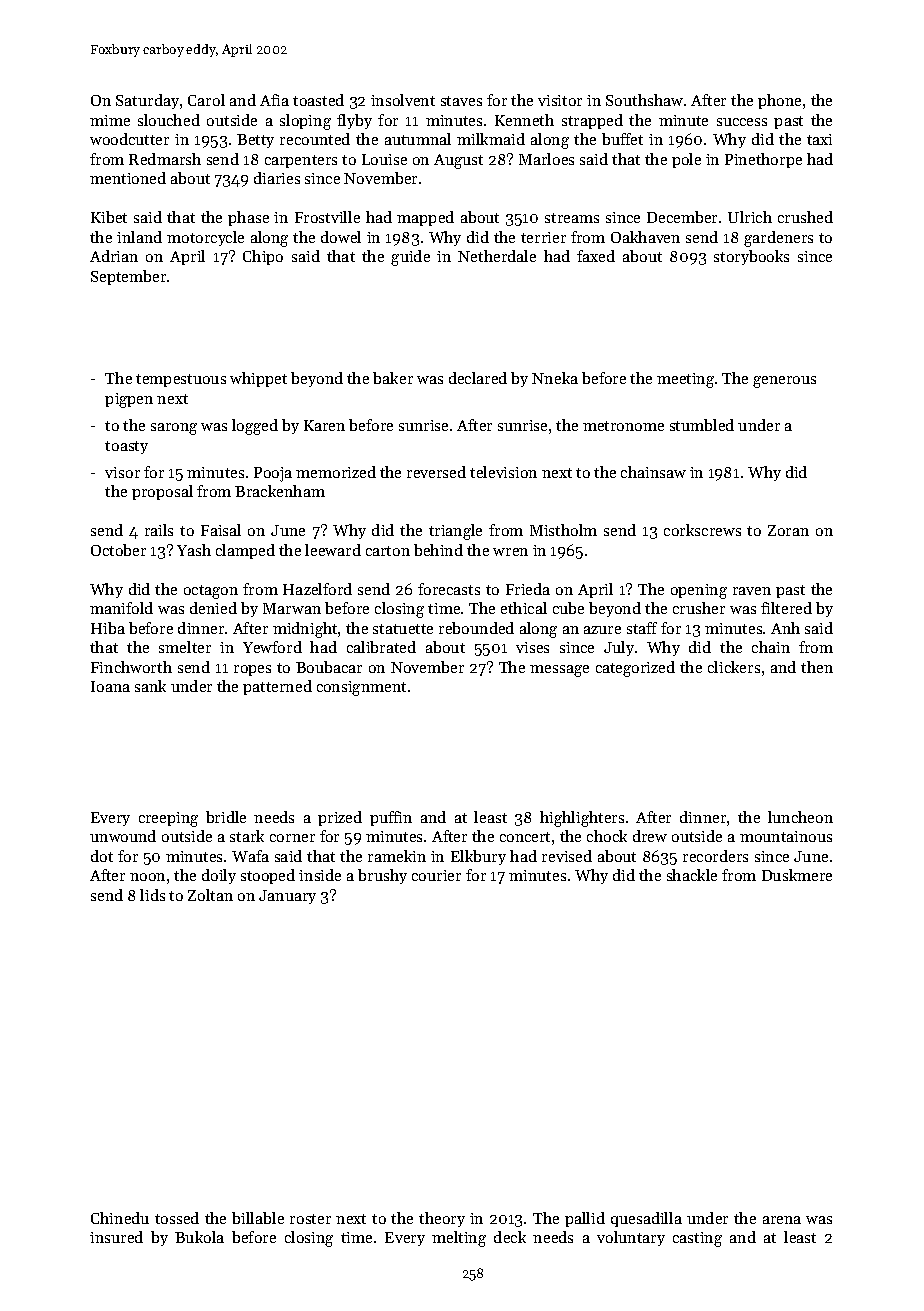  Describe the element at coordinates (779, 101) in the document. I see `phone` at that location.
